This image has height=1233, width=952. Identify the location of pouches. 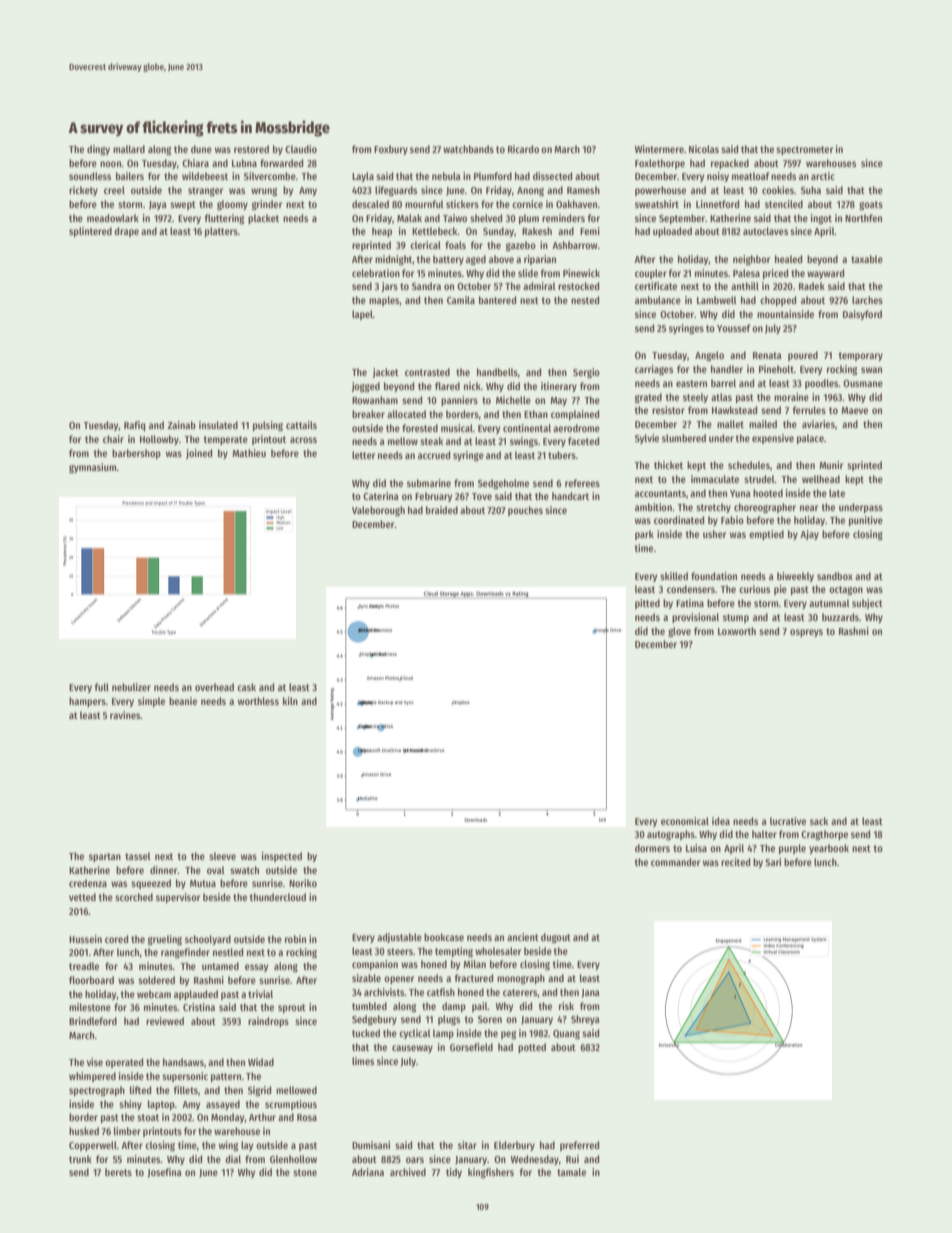
(525, 511).
